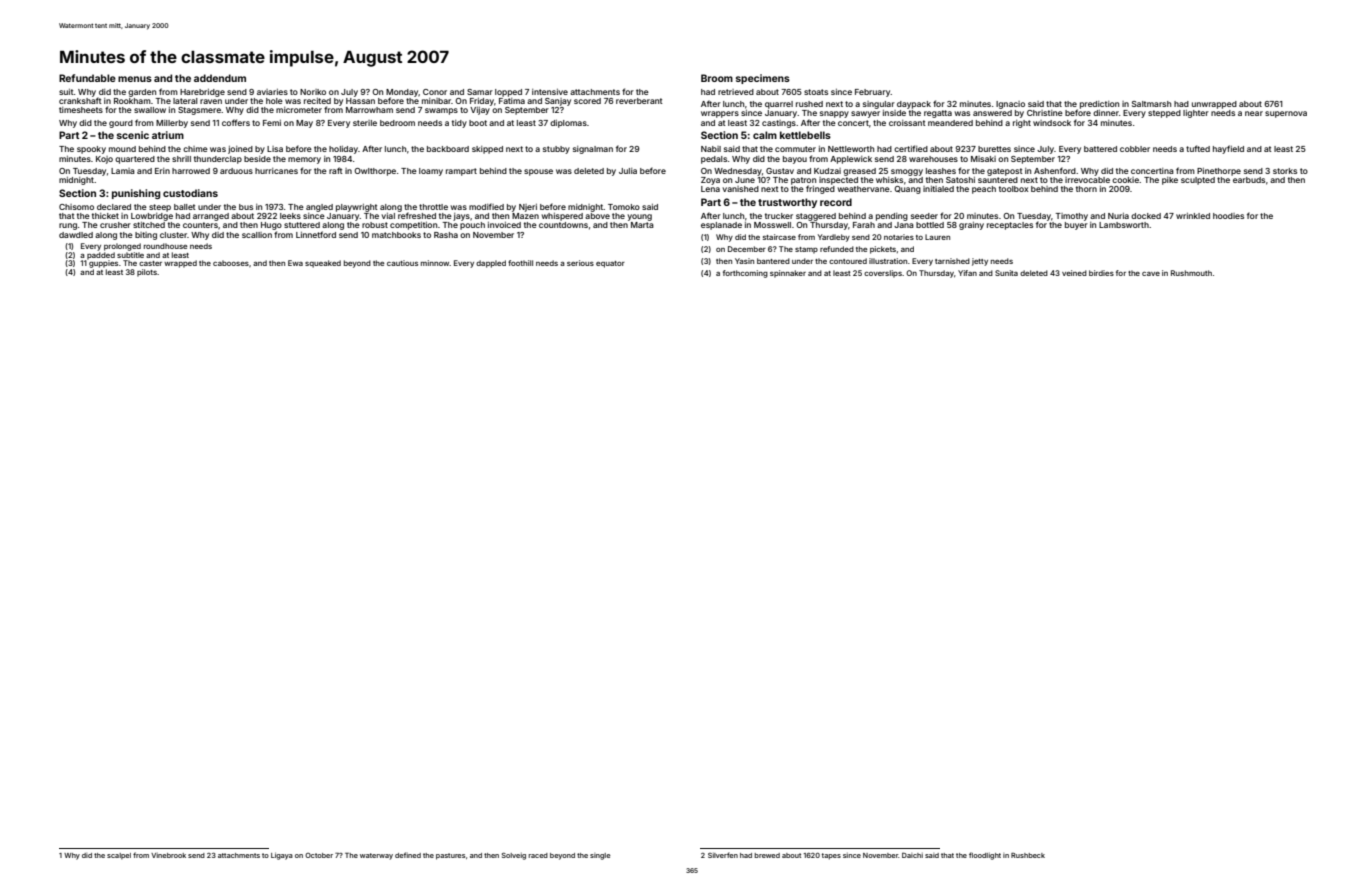 The image size is (1372, 887). Describe the element at coordinates (323, 264) in the screenshot. I see `squeaked` at that location.
